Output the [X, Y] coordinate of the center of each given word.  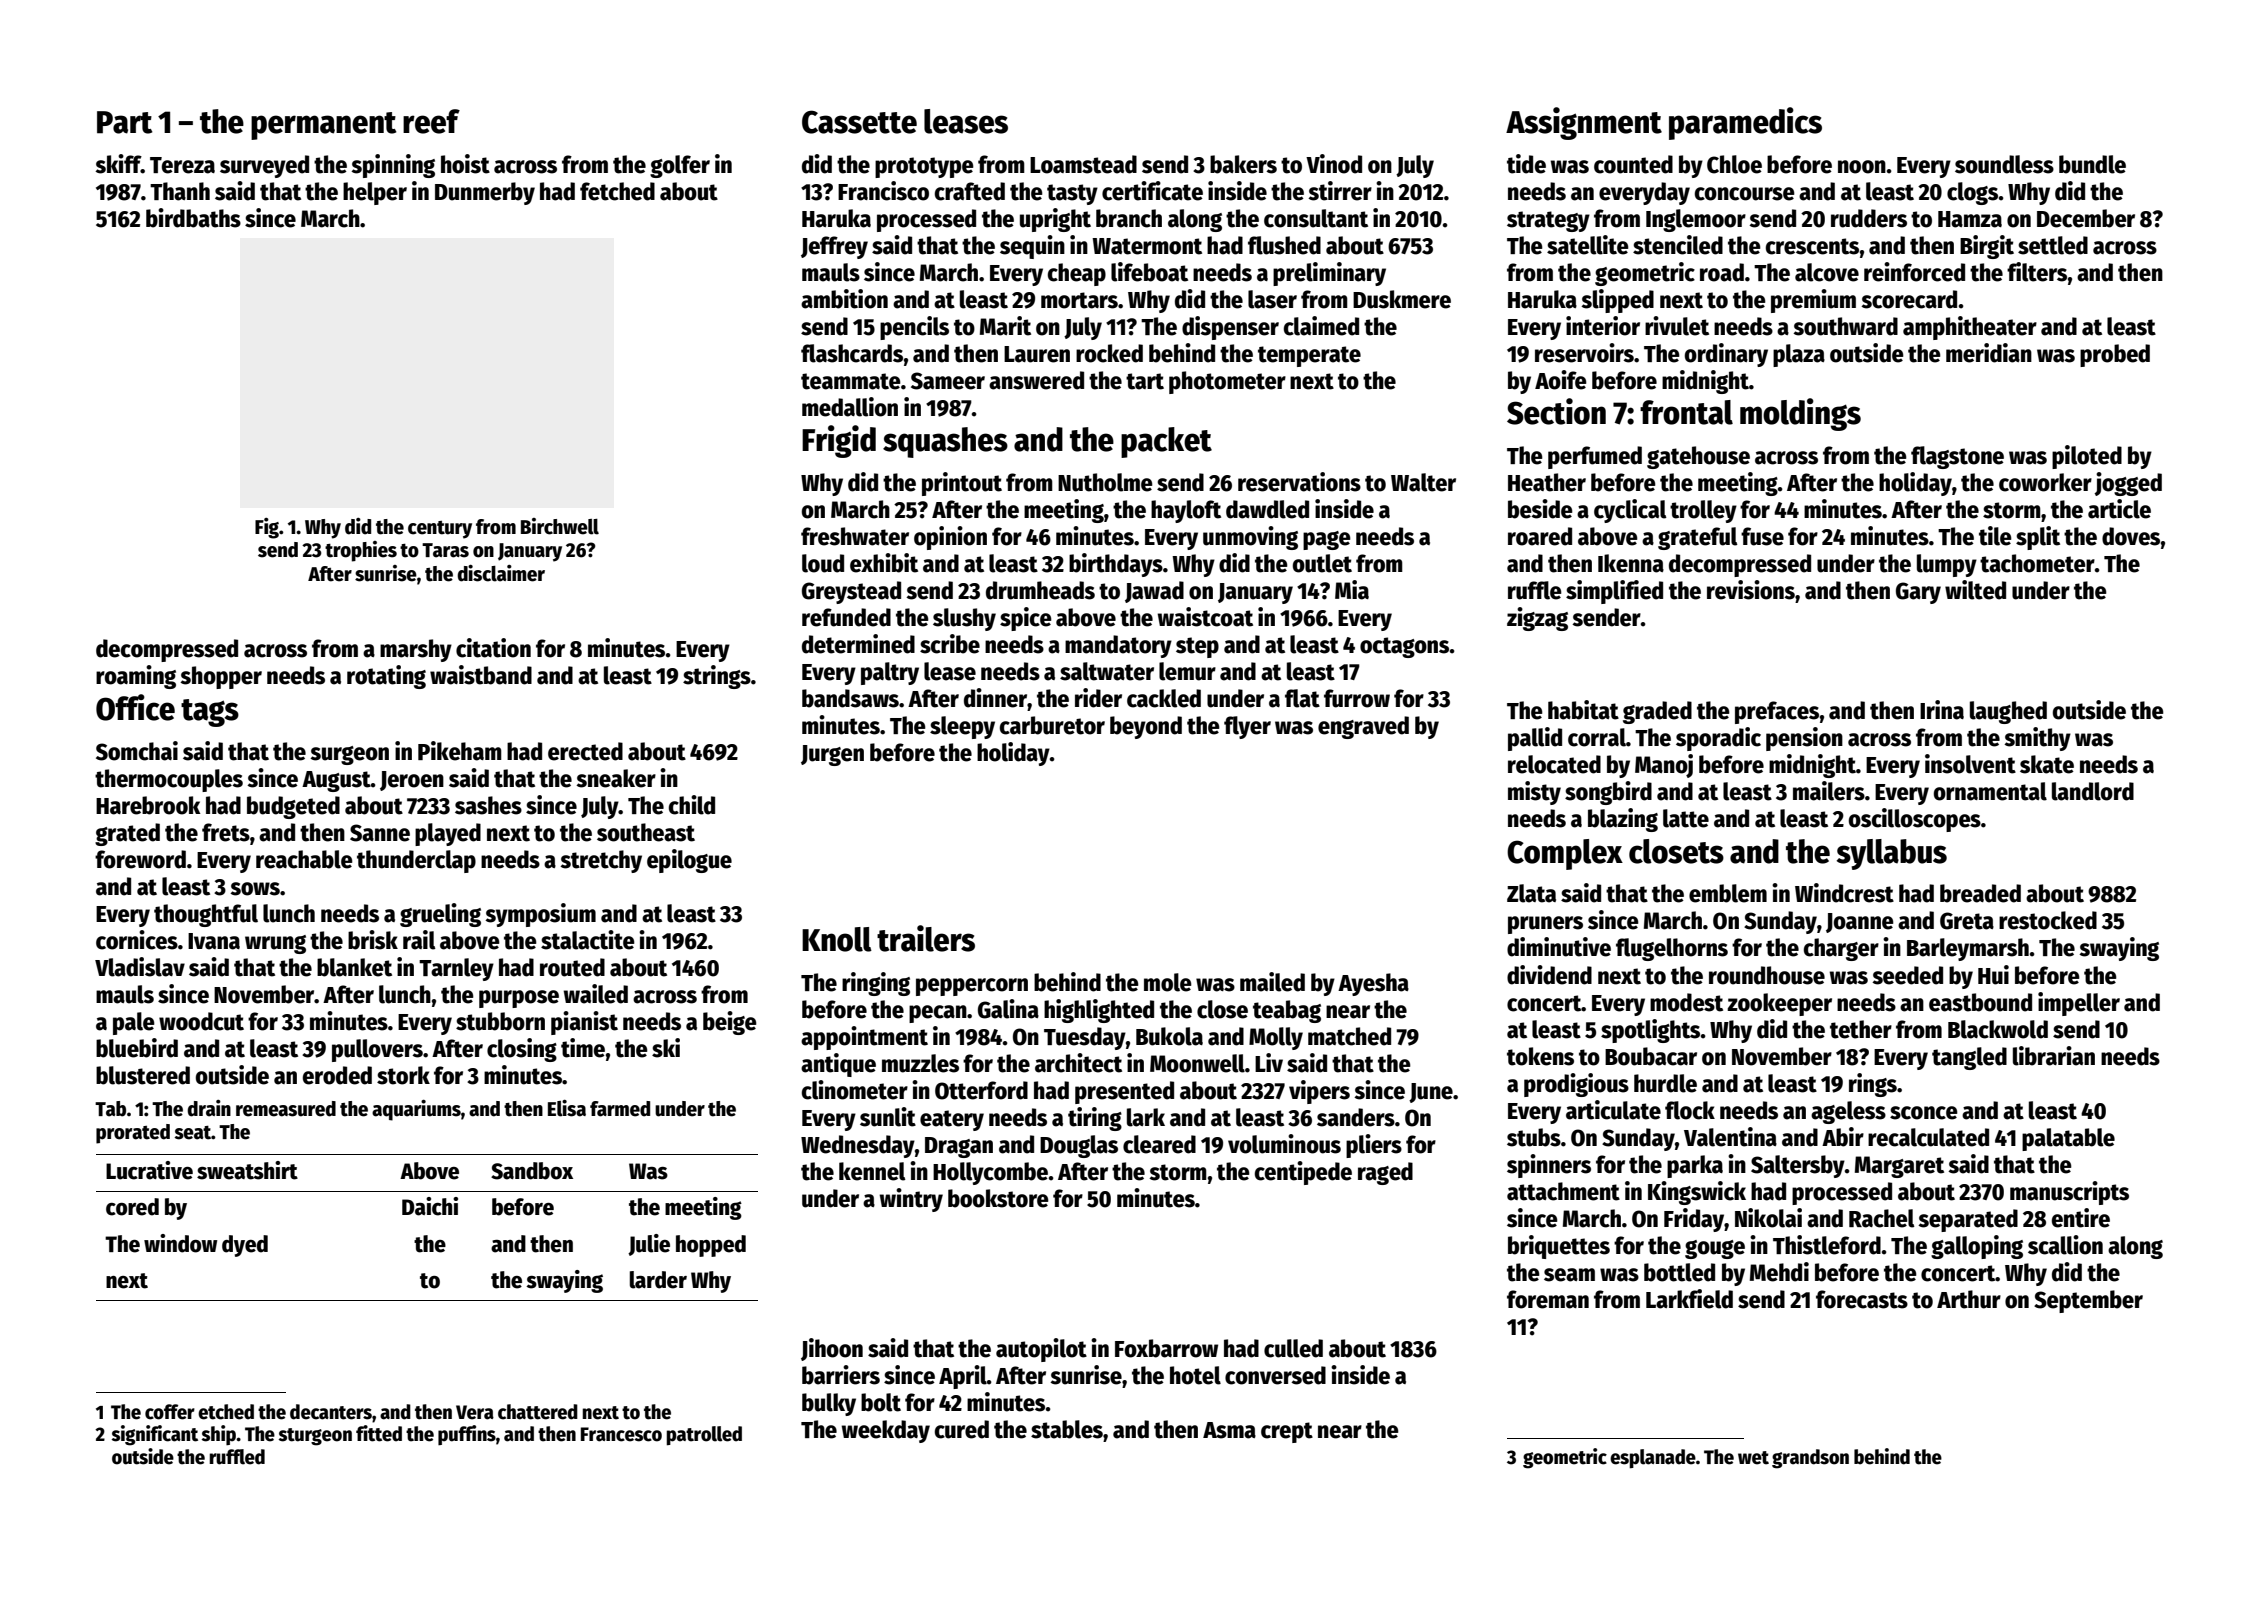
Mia [1352, 590]
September [2088, 1301]
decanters [331, 1412]
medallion [850, 407]
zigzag [1537, 619]
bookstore [998, 1198]
